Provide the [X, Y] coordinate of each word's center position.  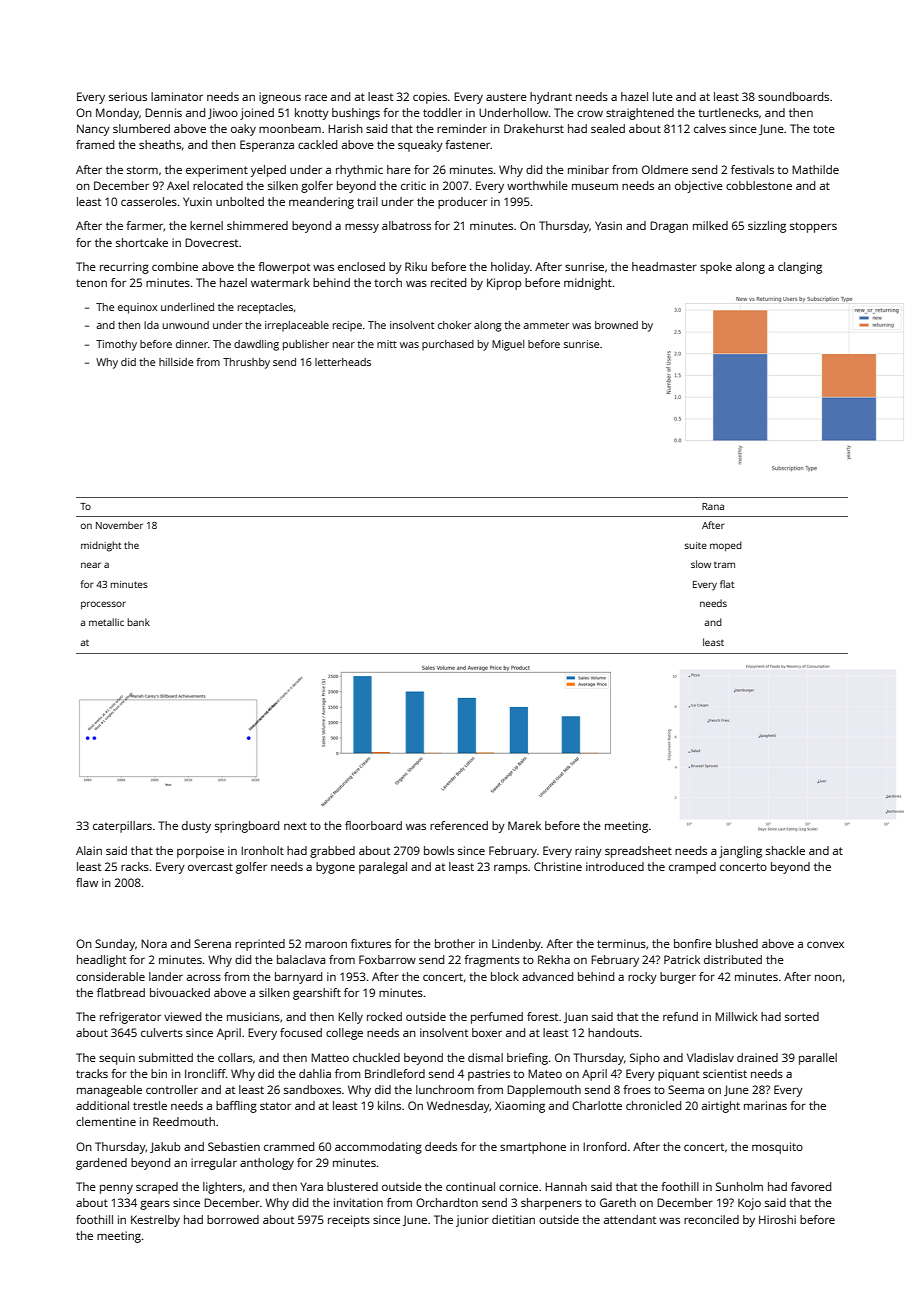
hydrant [551, 98]
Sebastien [234, 1146]
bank [138, 622]
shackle [785, 850]
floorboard [373, 825]
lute [663, 96]
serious [128, 96]
